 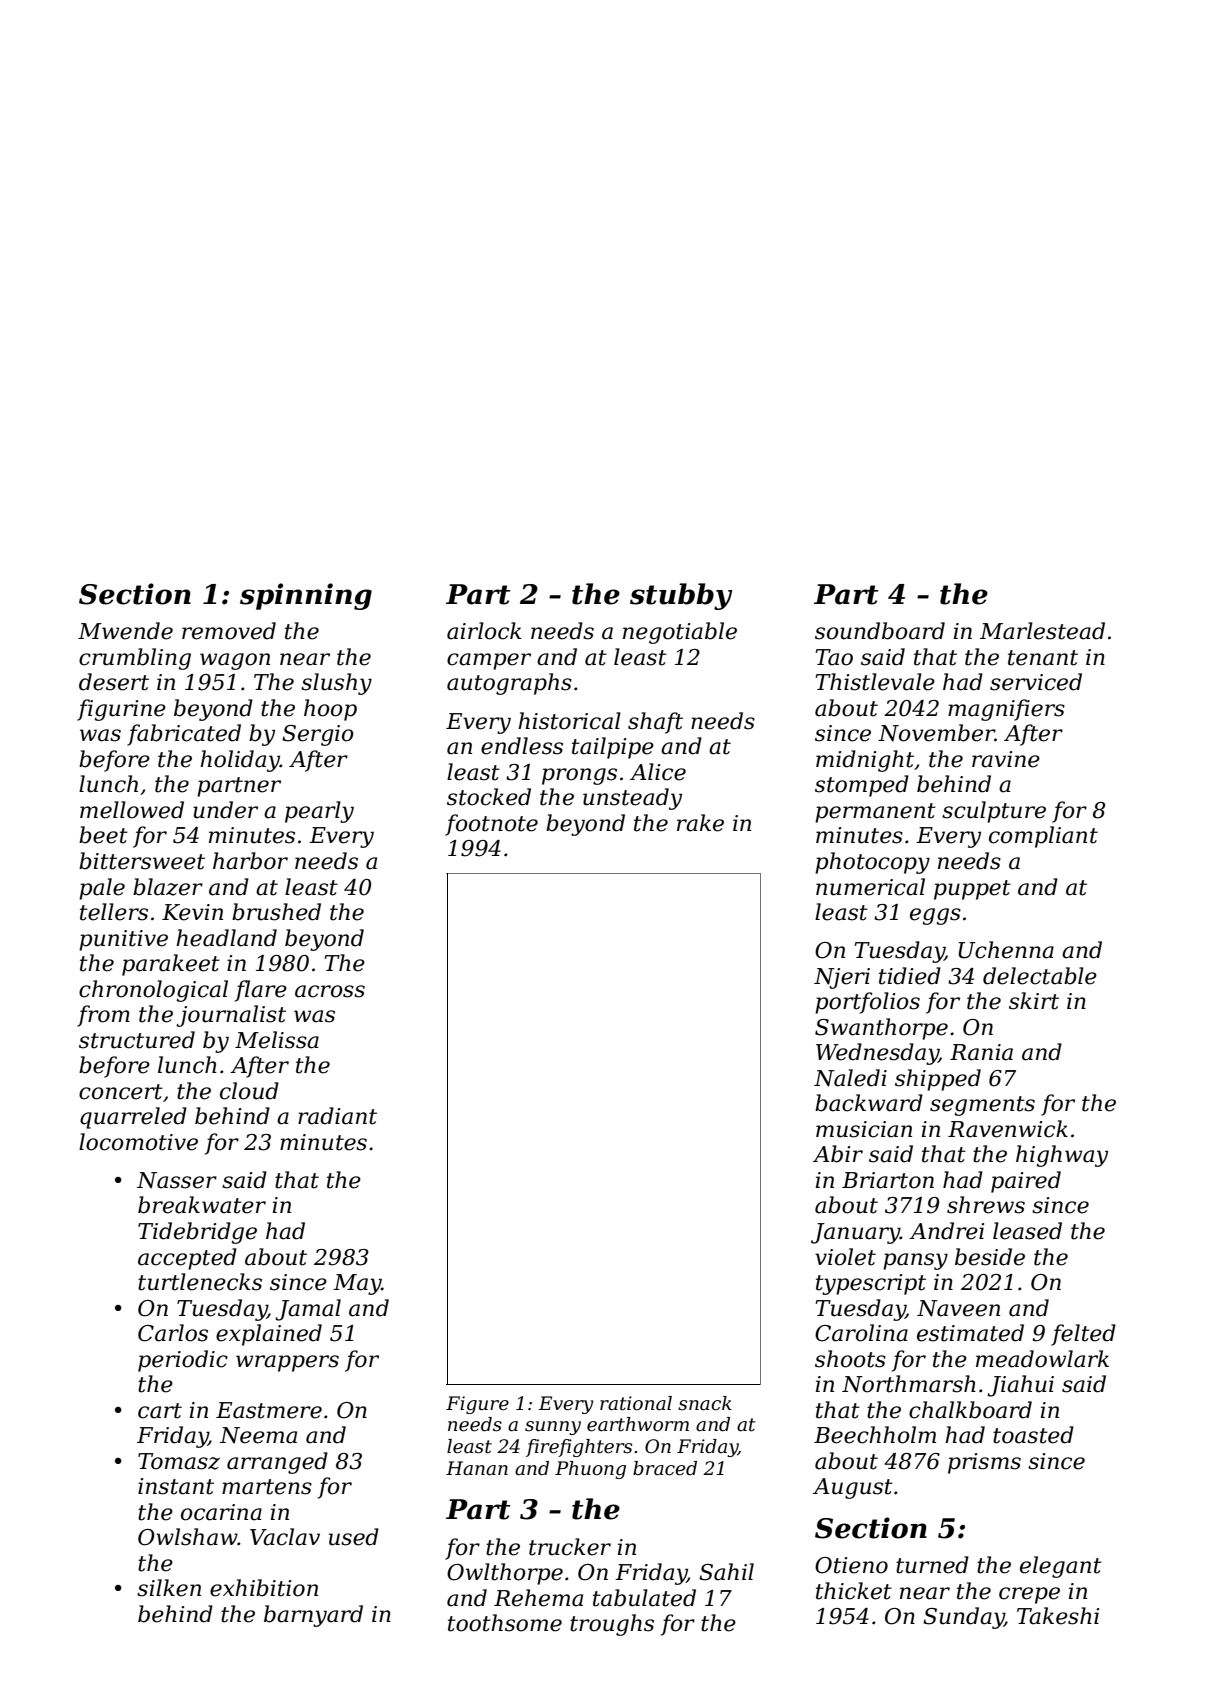 What do you see at coordinates (1020, 1386) in the screenshot?
I see `Jiahui` at bounding box center [1020, 1386].
